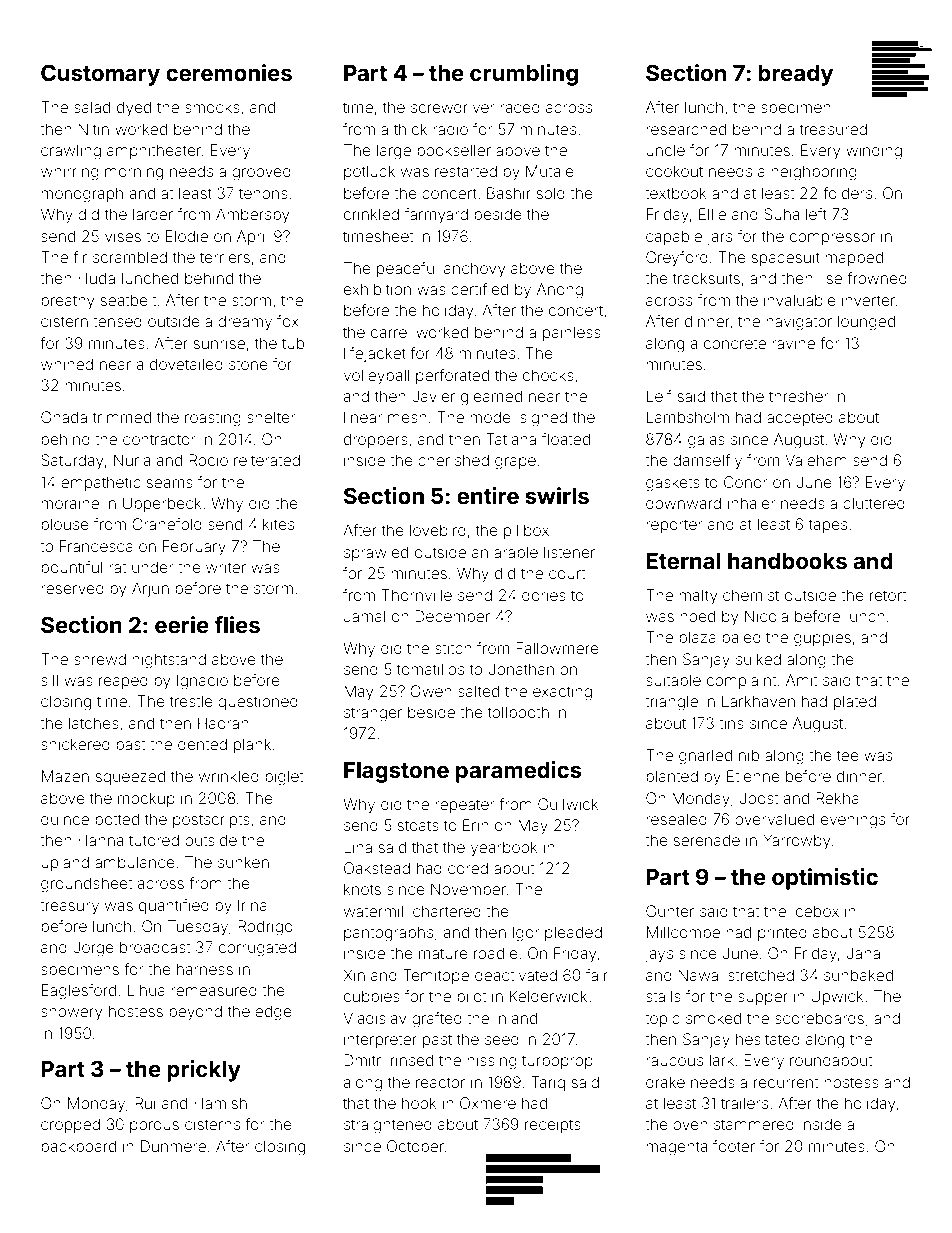 The width and height of the screenshot is (952, 1233). I want to click on backboard, so click(78, 1146).
